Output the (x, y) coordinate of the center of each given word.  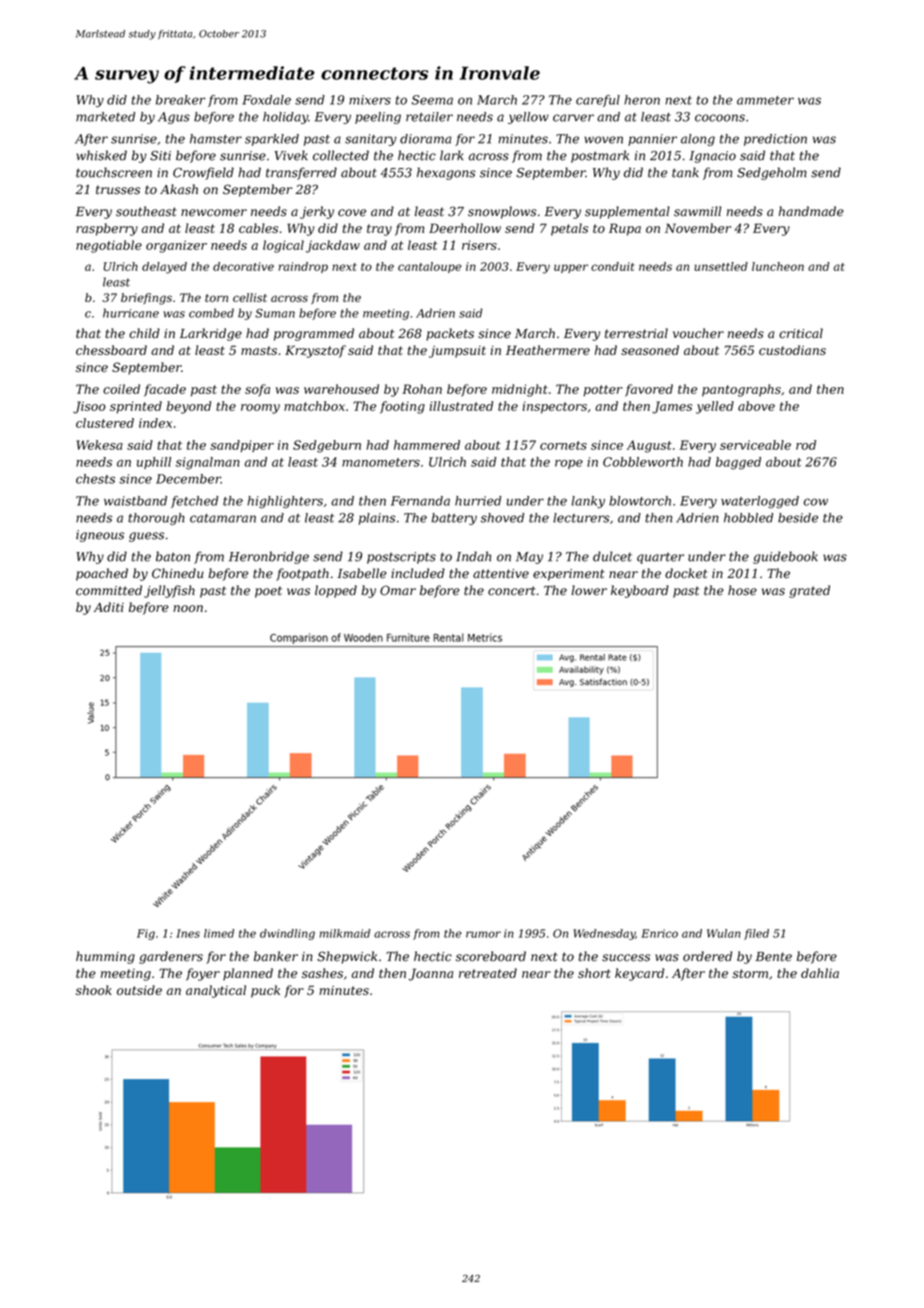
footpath (302, 574)
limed (219, 933)
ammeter (765, 100)
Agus (174, 118)
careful (598, 101)
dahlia (820, 973)
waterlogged (760, 502)
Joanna (431, 974)
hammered (427, 445)
